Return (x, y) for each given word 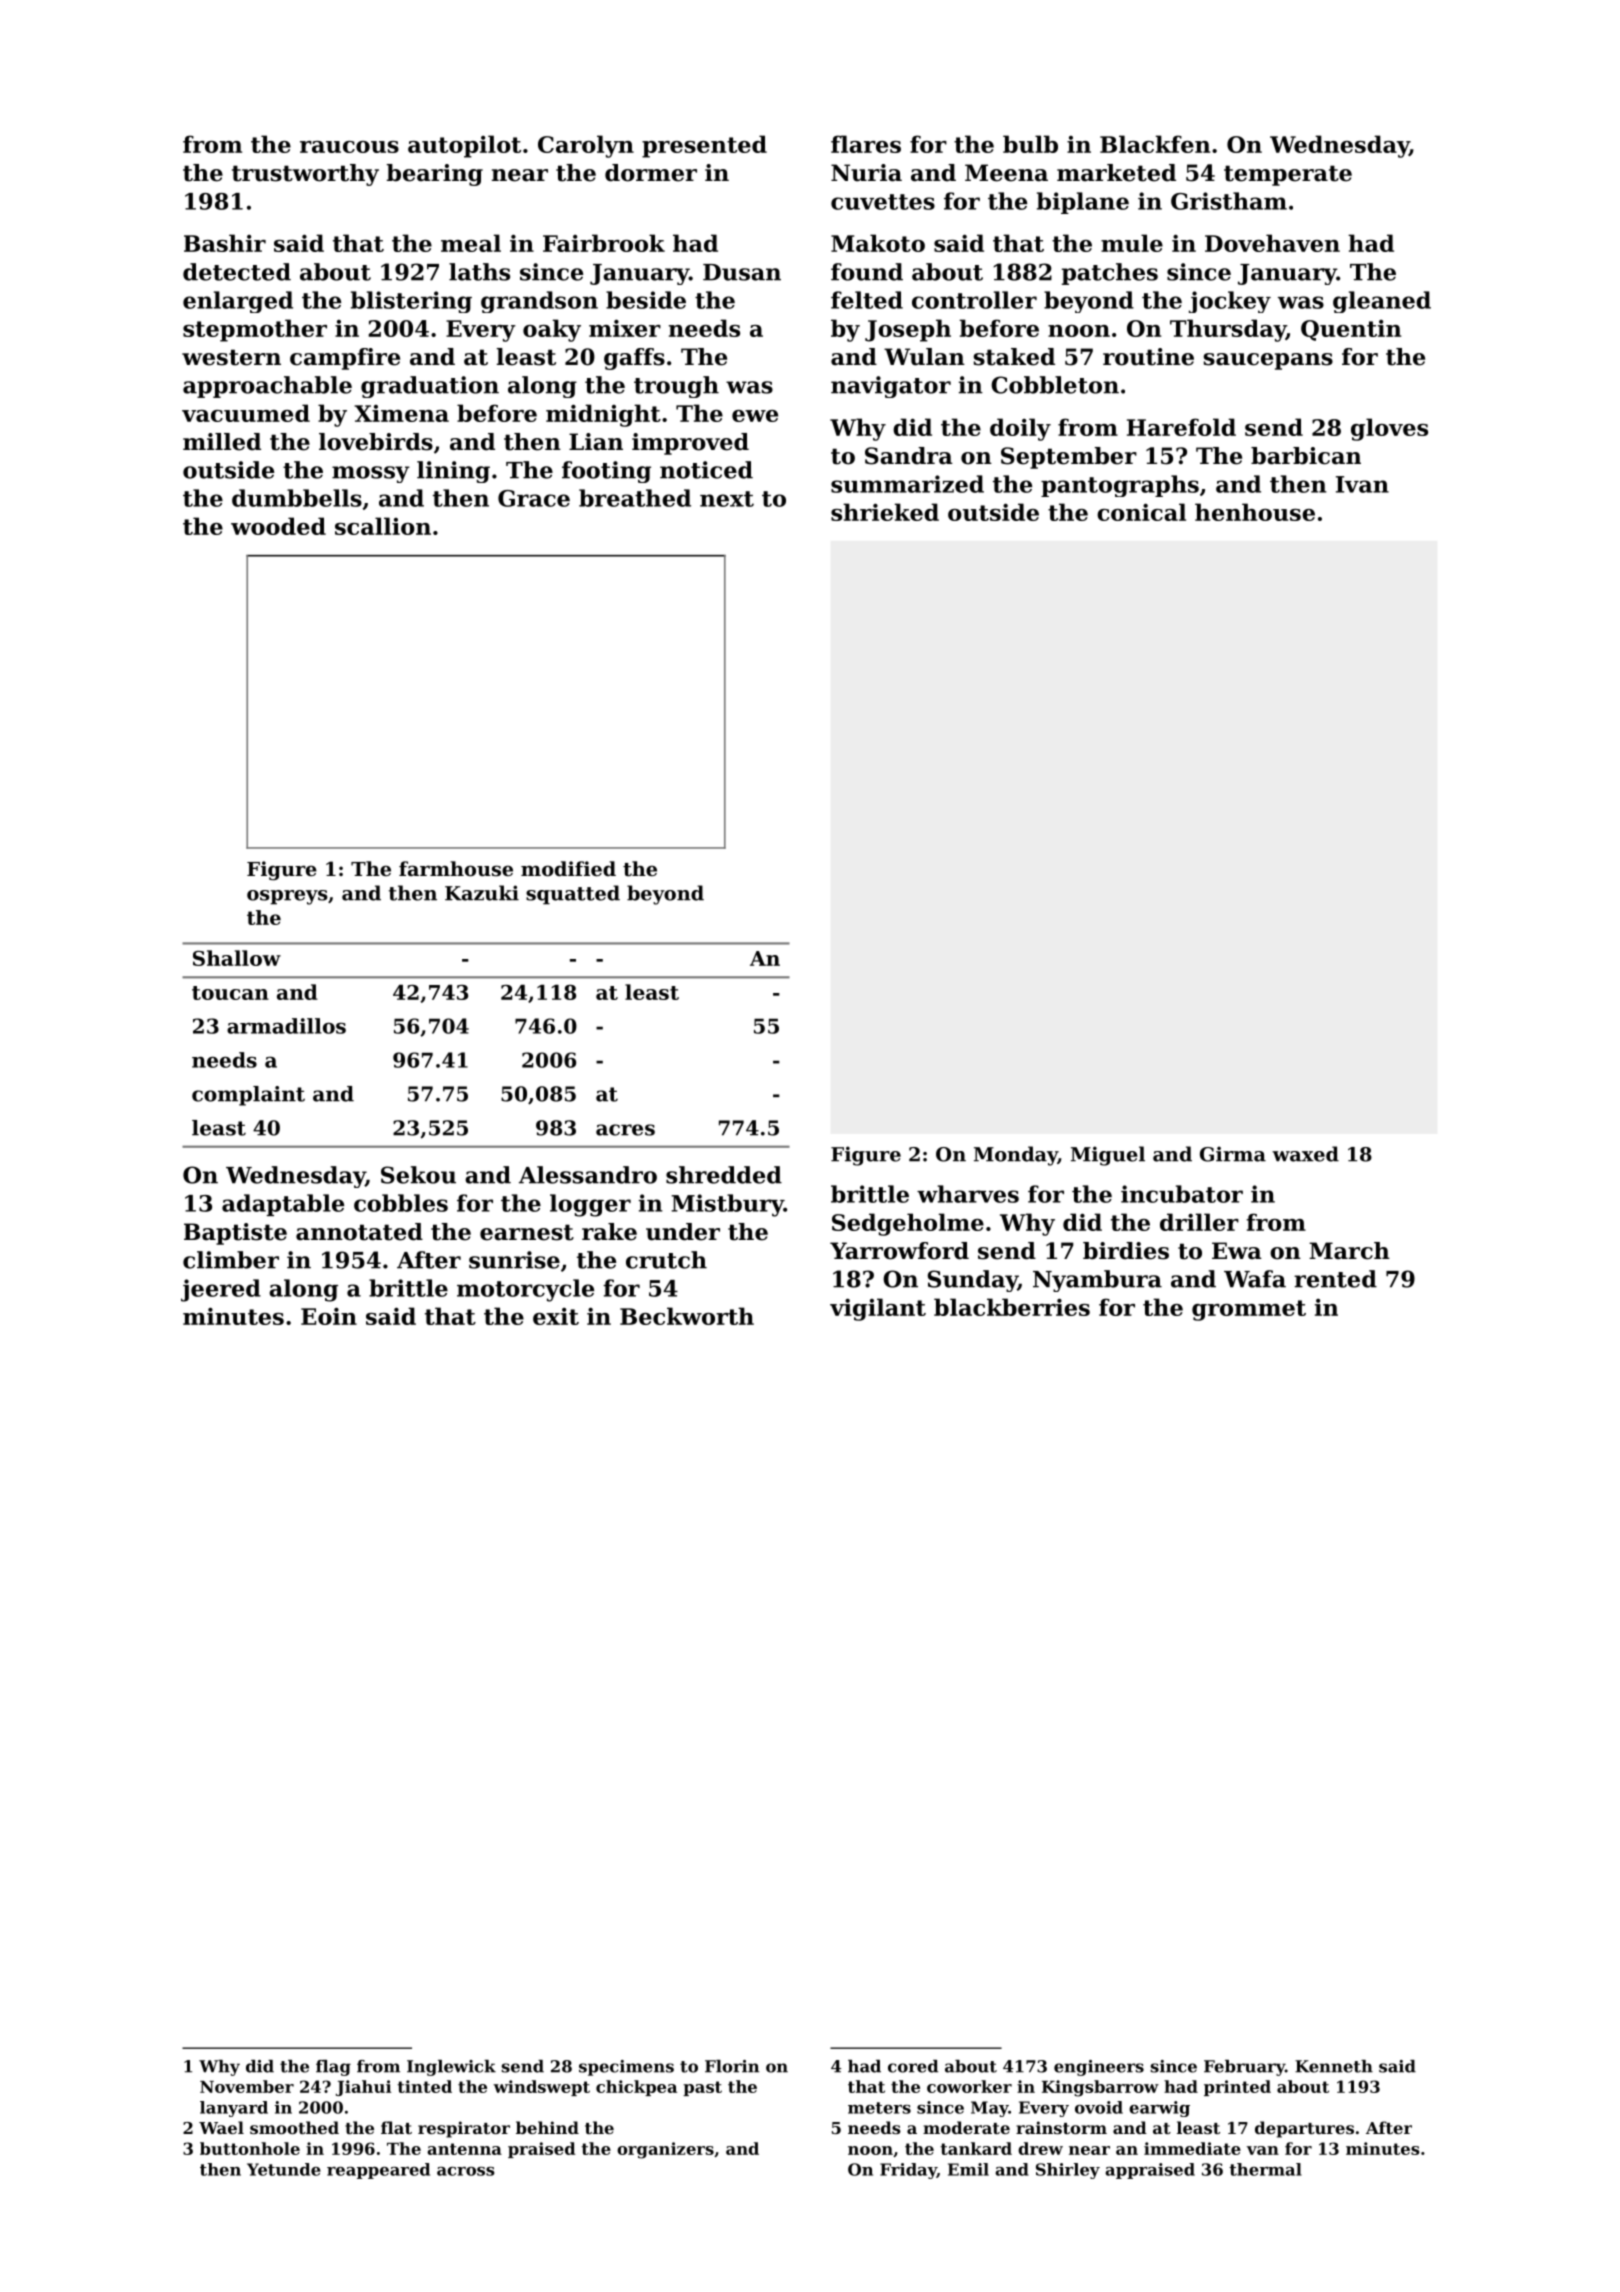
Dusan (742, 272)
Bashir (225, 243)
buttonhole (250, 2148)
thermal (1265, 2169)
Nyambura (1097, 1281)
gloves (1389, 429)
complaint (248, 1096)
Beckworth (687, 1316)
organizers (665, 2150)
